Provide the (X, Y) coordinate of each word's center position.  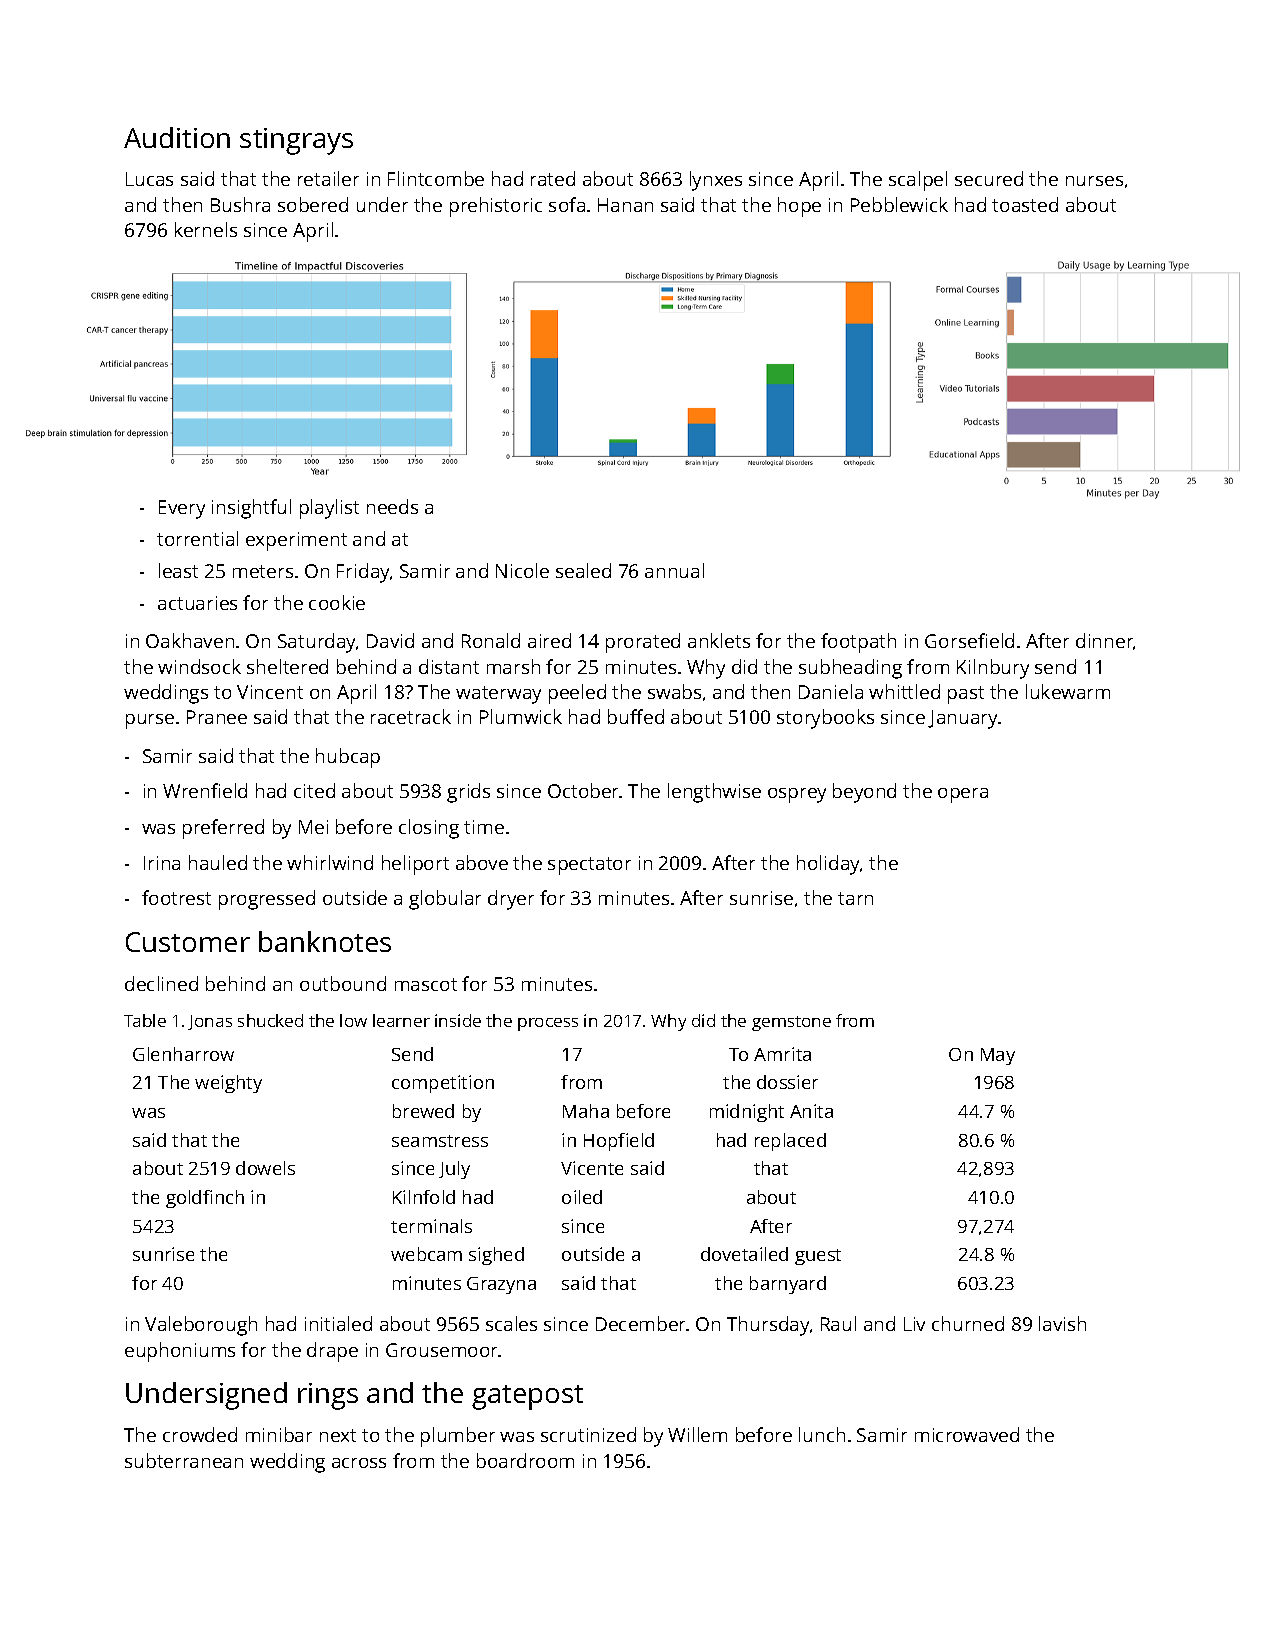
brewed (423, 1111)
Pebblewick (899, 204)
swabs (674, 691)
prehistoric (496, 207)
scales (511, 1323)
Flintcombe (436, 178)
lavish (1062, 1323)
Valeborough (201, 1326)
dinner (1105, 641)
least (178, 570)
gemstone (791, 1023)
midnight (747, 1113)
